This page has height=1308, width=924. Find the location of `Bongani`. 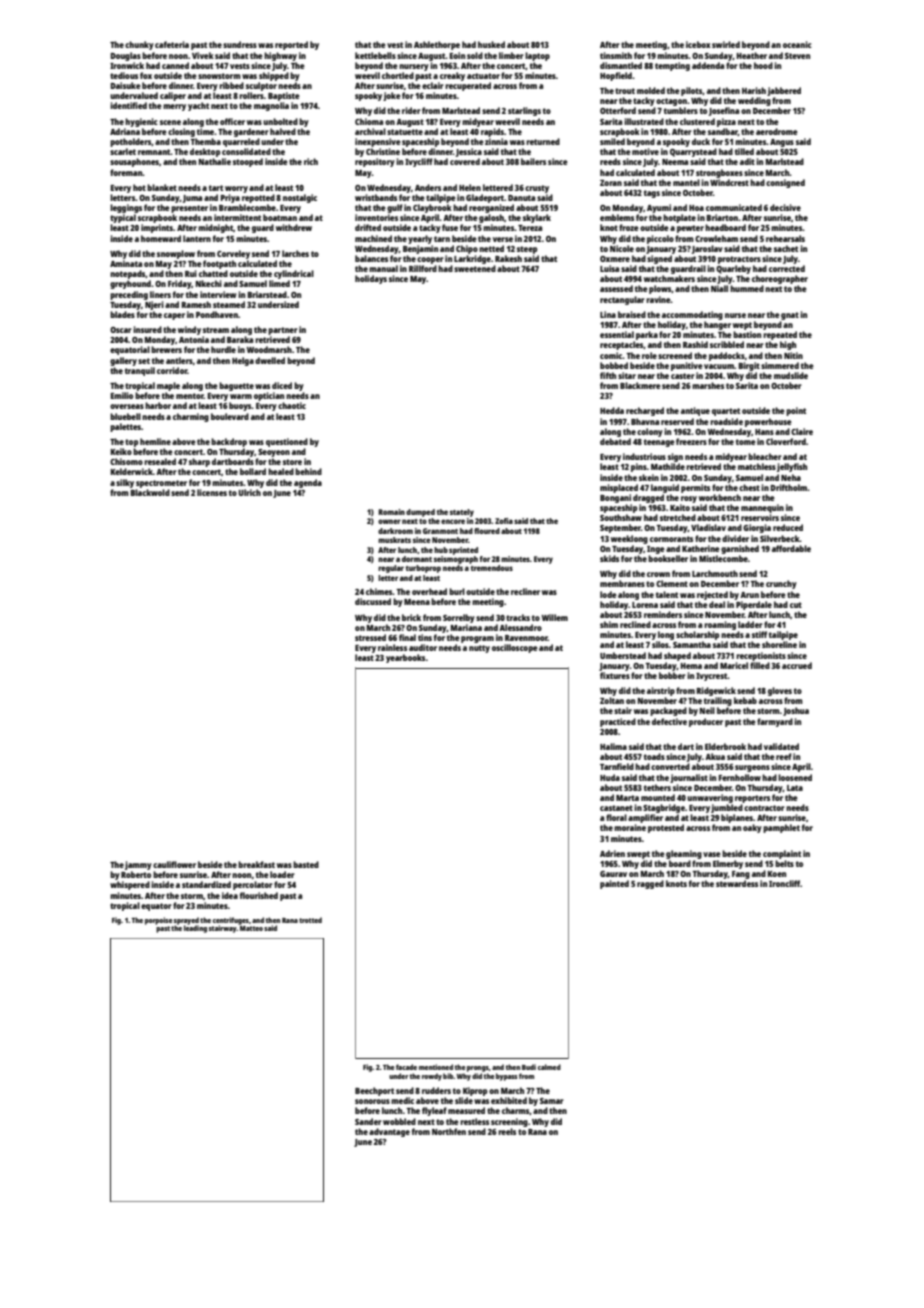

Bongani is located at coordinates (615, 498).
